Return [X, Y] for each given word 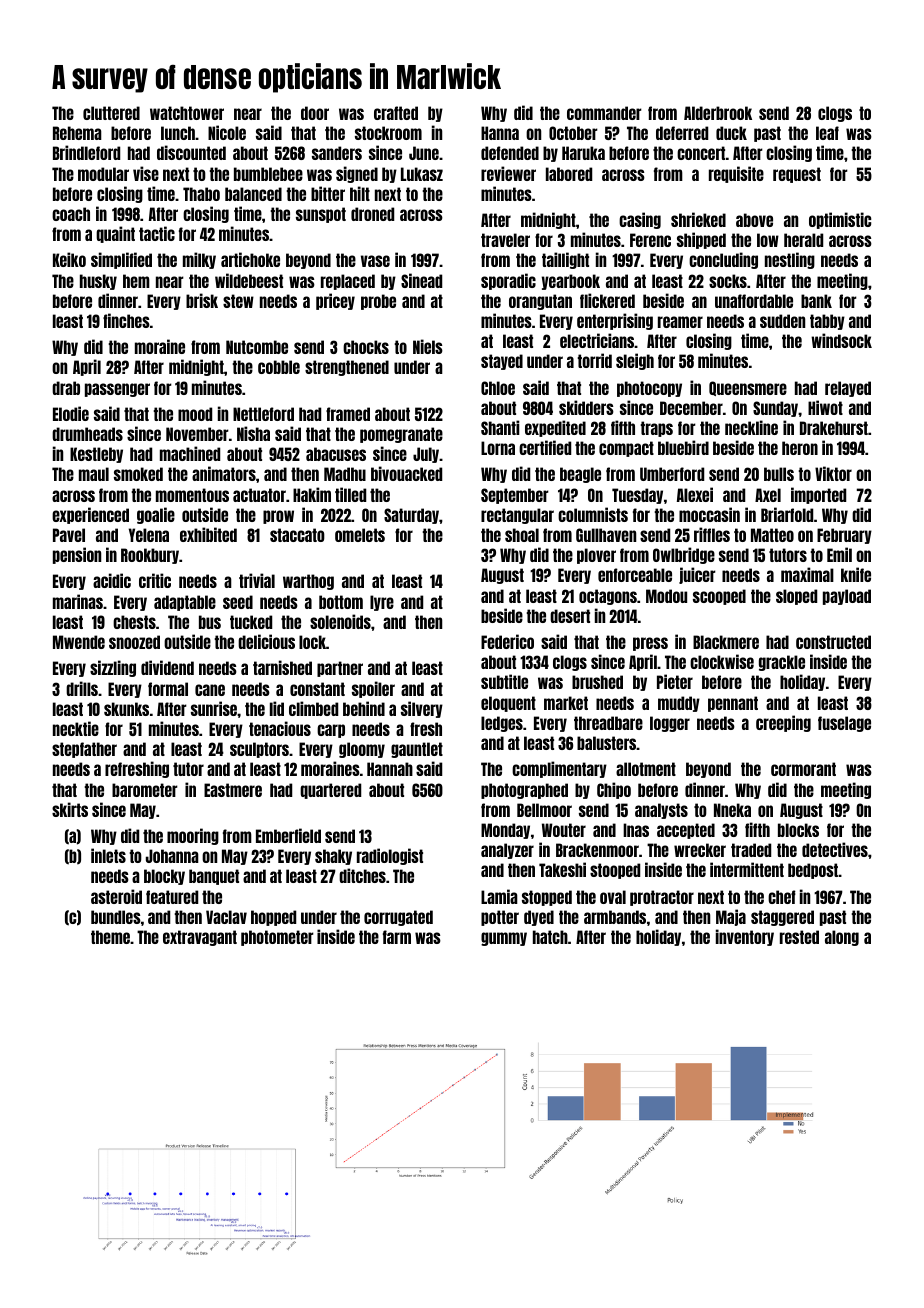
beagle [580, 475]
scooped [719, 597]
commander [604, 113]
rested [799, 937]
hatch [550, 937]
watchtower [187, 113]
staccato [297, 535]
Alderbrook [718, 113]
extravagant [200, 938]
